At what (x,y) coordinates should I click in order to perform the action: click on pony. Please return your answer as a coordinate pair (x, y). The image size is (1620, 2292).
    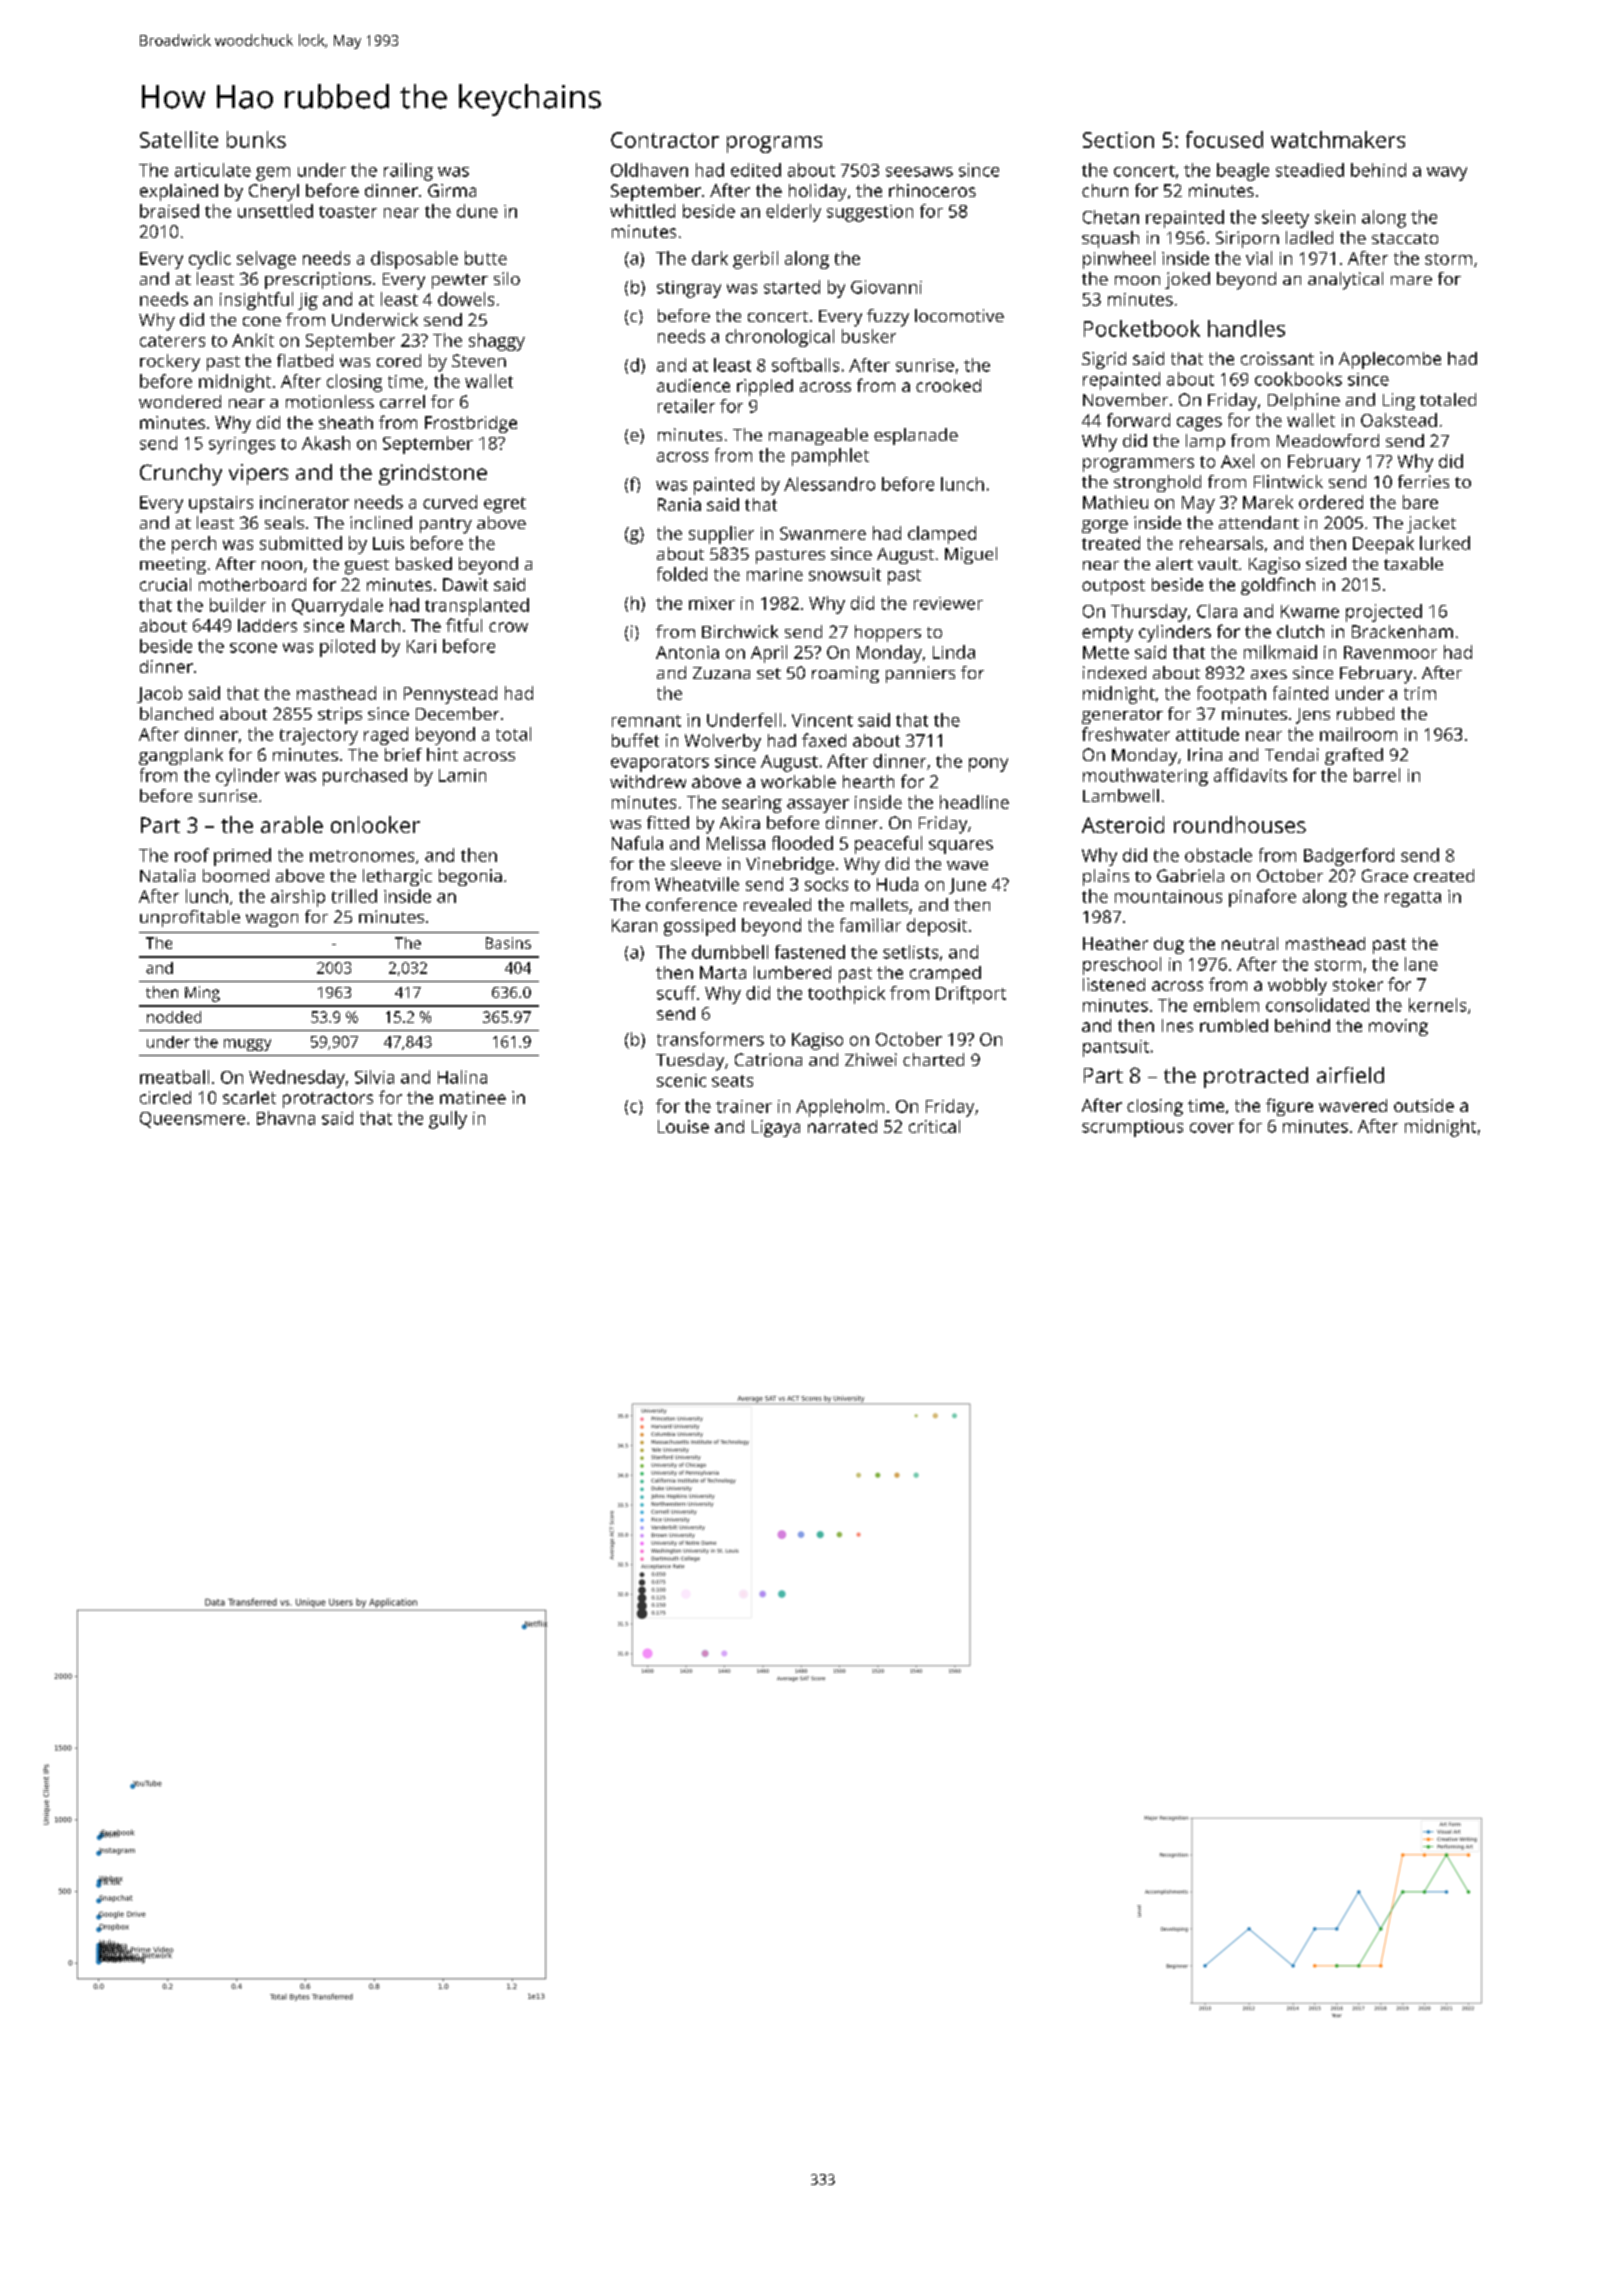
    Looking at the image, I should click on (988, 765).
